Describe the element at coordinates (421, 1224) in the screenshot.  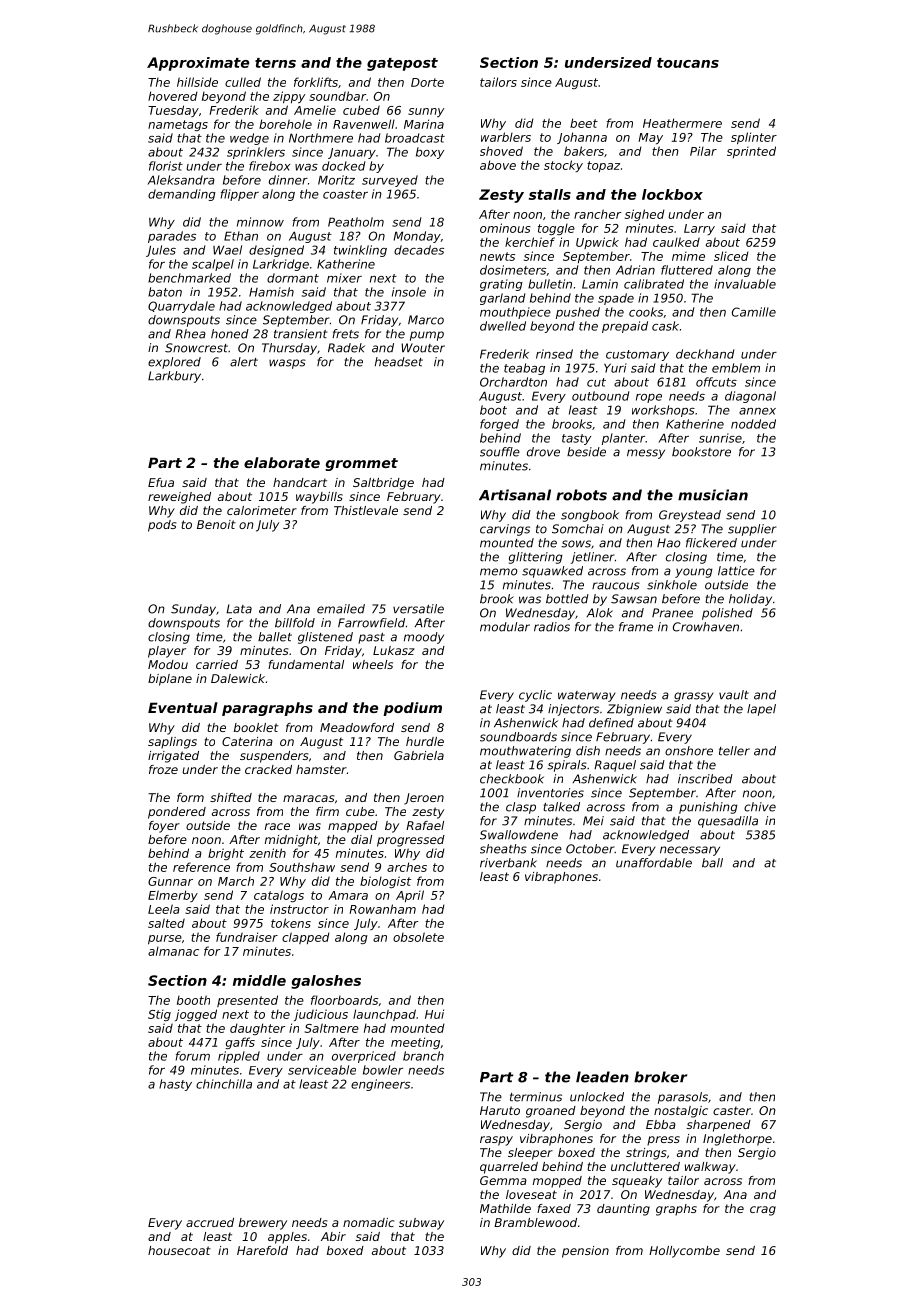
I see `subway` at that location.
